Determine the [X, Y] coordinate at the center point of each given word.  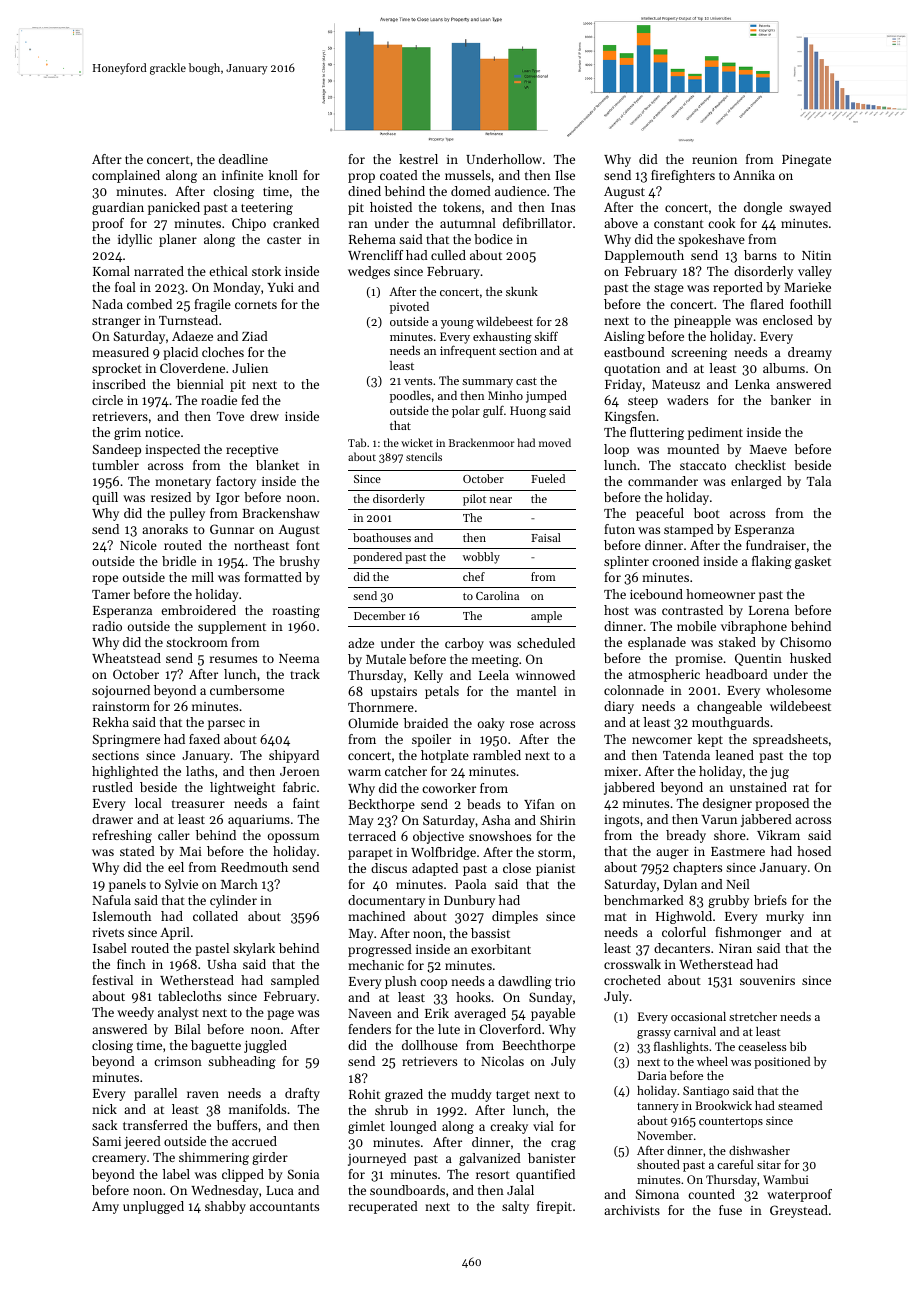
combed [149, 304]
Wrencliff [375, 255]
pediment [715, 433]
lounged [413, 1127]
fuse [730, 1210]
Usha [222, 964]
